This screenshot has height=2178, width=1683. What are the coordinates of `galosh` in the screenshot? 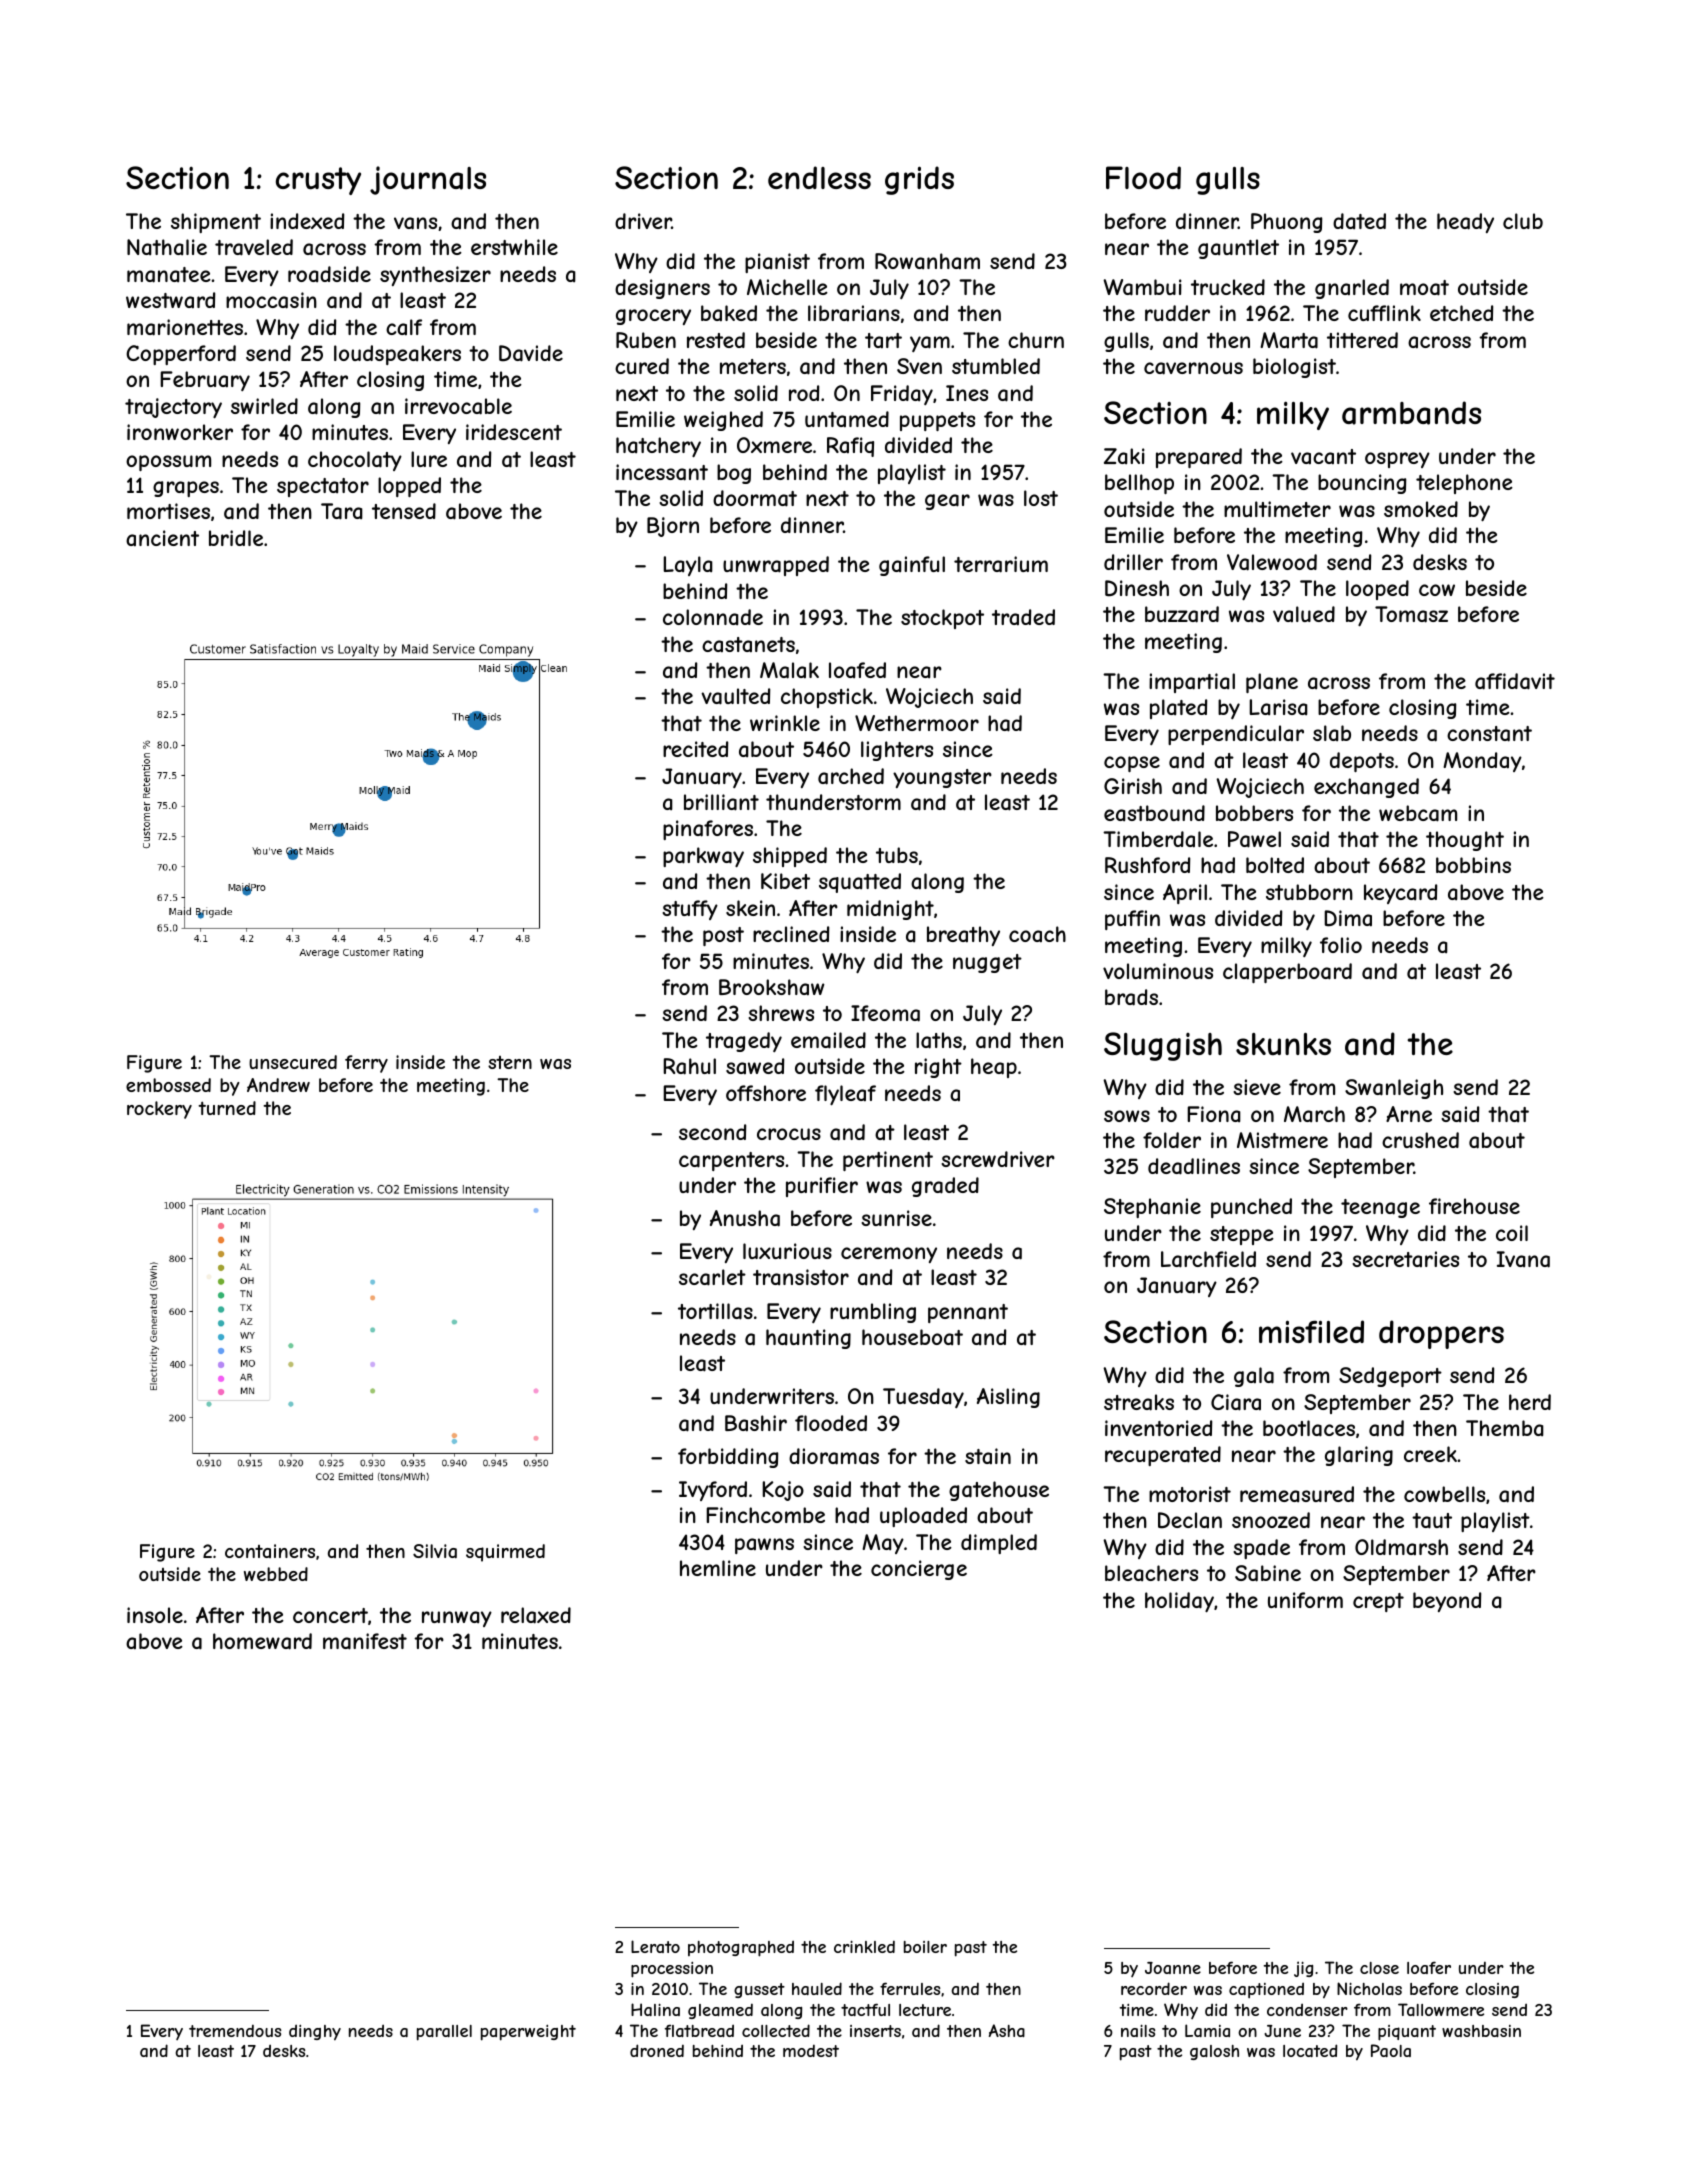 It's located at (1214, 2052).
